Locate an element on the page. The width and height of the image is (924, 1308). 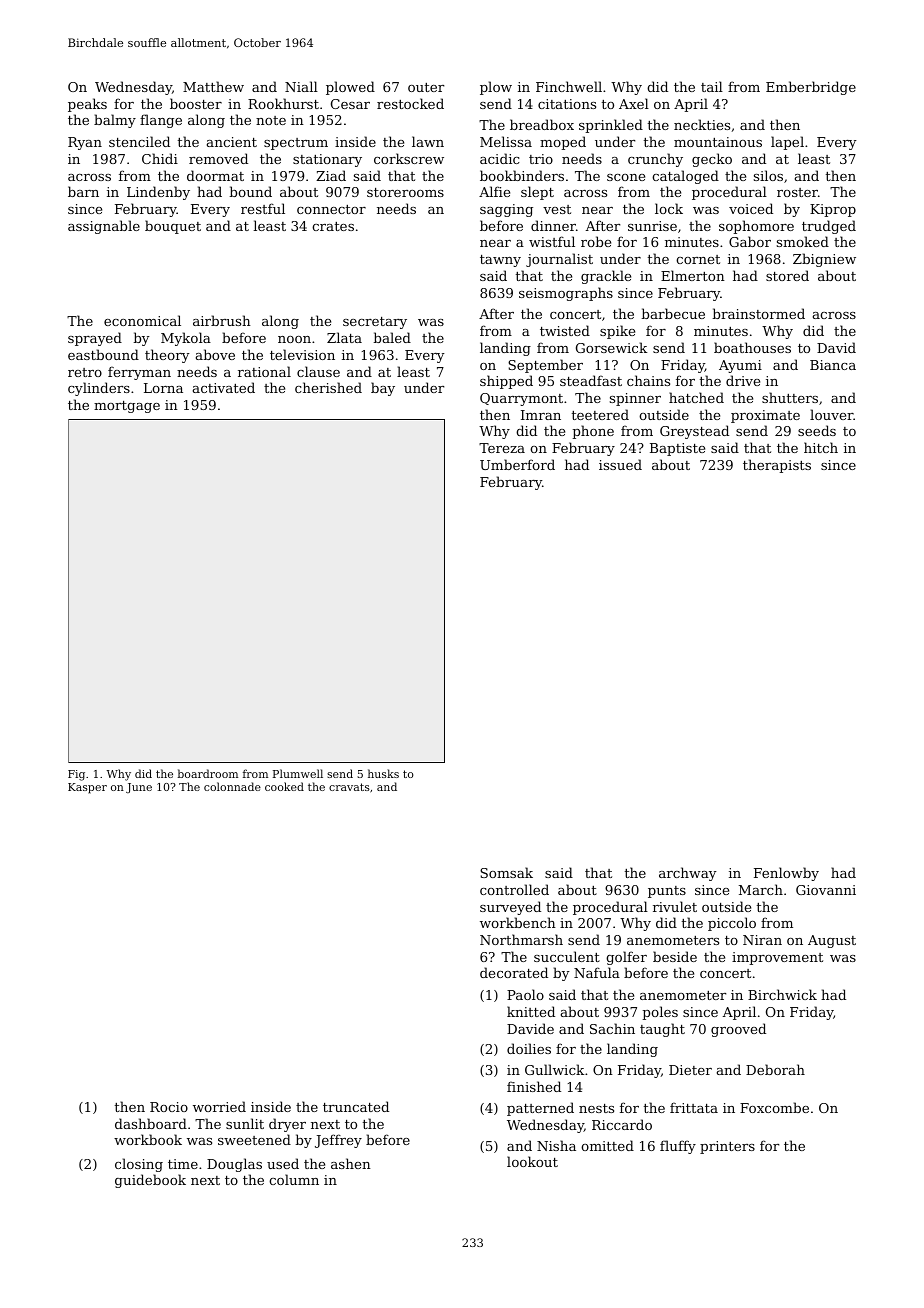
controlled is located at coordinates (514, 889).
